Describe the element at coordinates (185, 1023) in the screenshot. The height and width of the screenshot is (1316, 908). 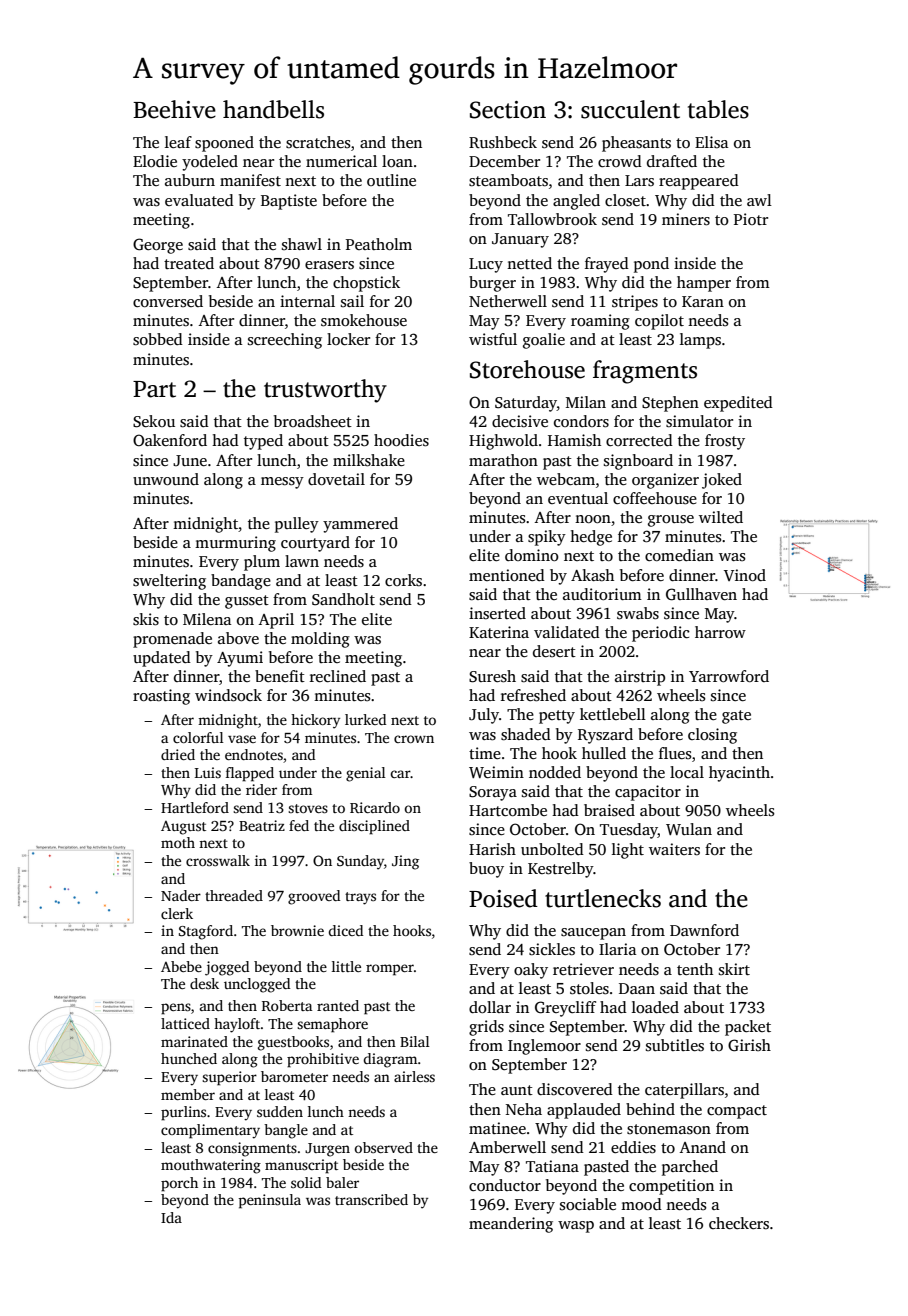
I see `latticed` at that location.
